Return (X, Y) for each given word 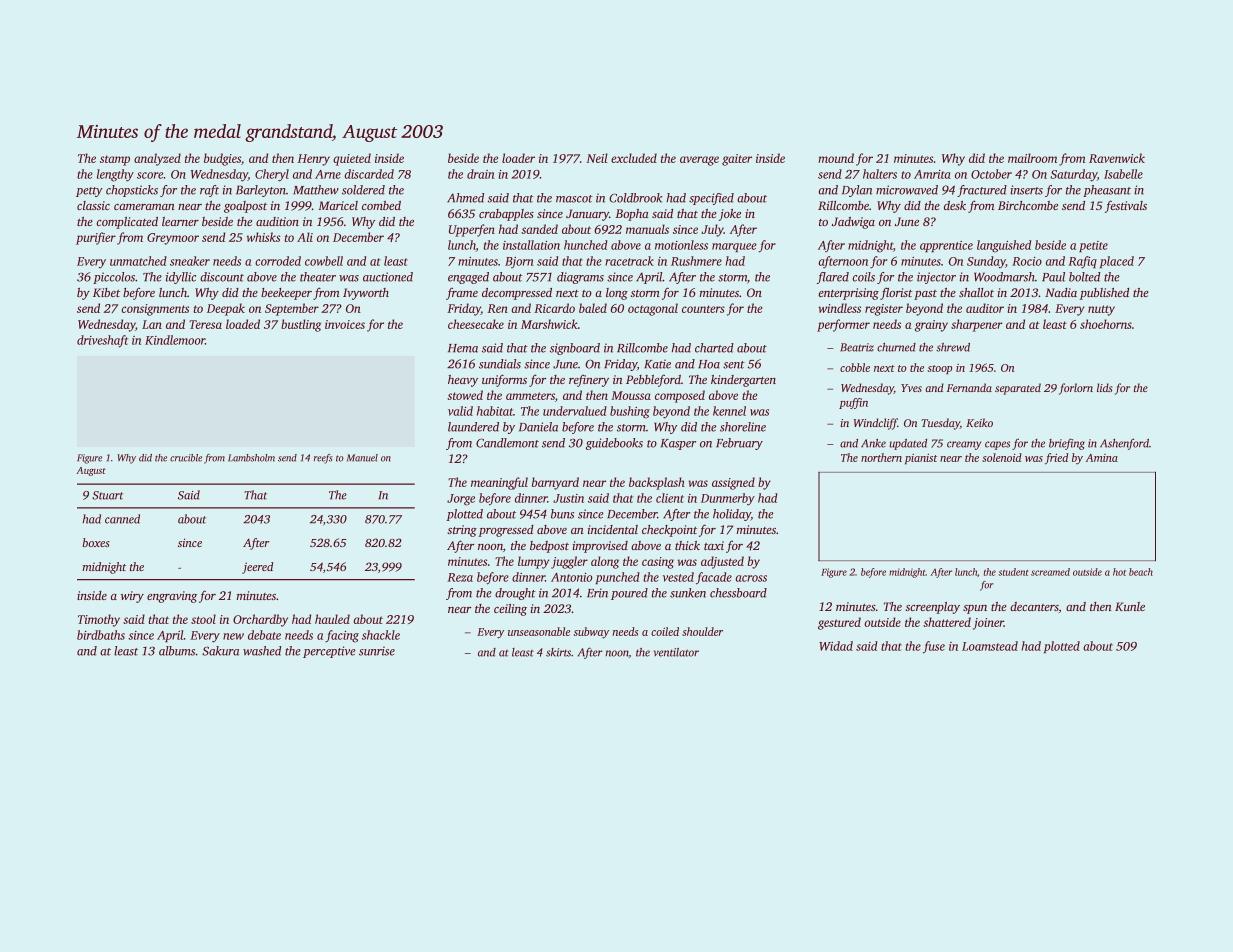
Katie (657, 364)
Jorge (461, 500)
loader (518, 158)
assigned (733, 483)
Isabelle (1123, 174)
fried (1056, 459)
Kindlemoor (175, 340)
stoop (939, 370)
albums (177, 651)
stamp (115, 160)
